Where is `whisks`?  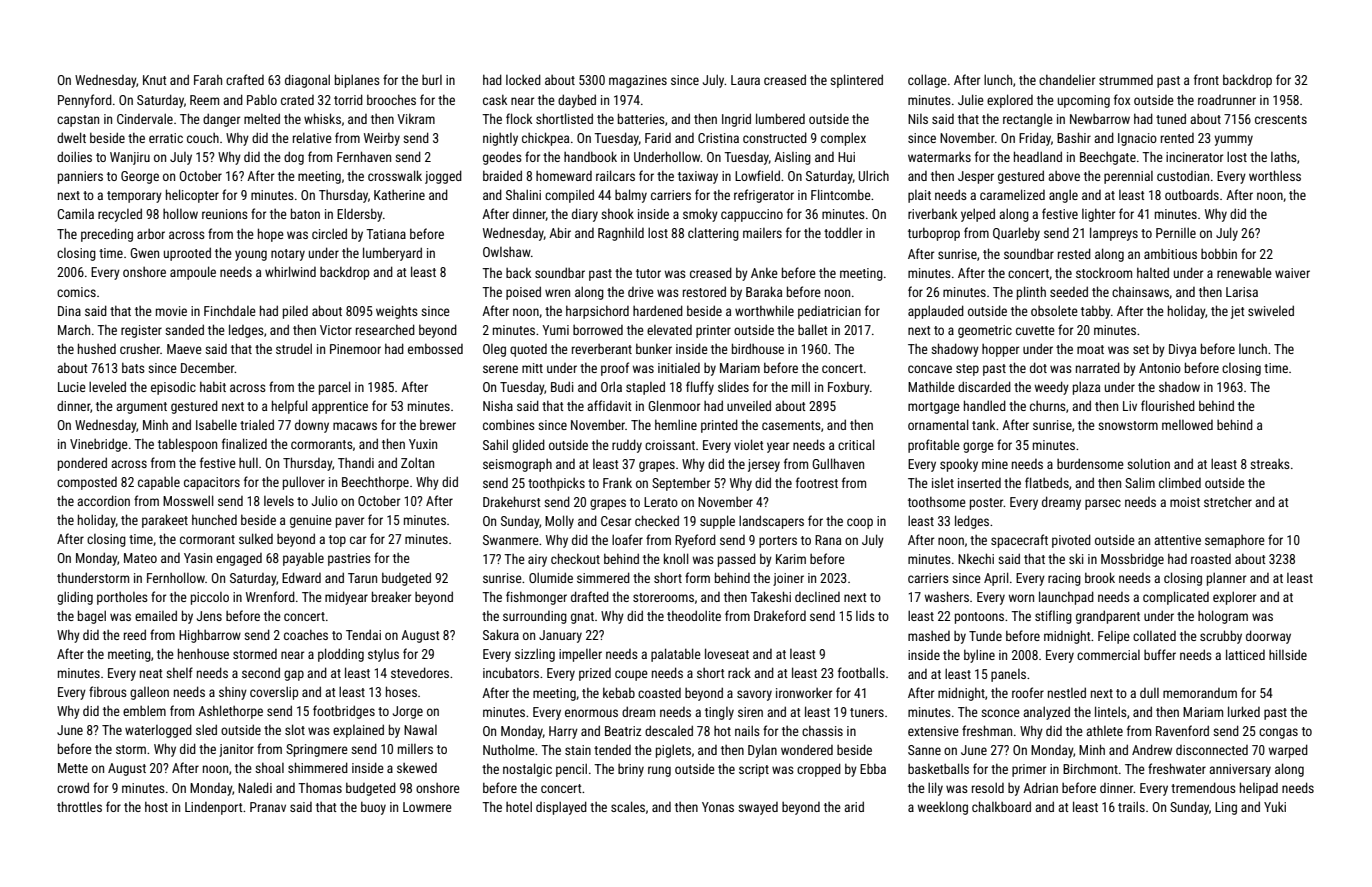 whisks is located at coordinates (322, 118).
